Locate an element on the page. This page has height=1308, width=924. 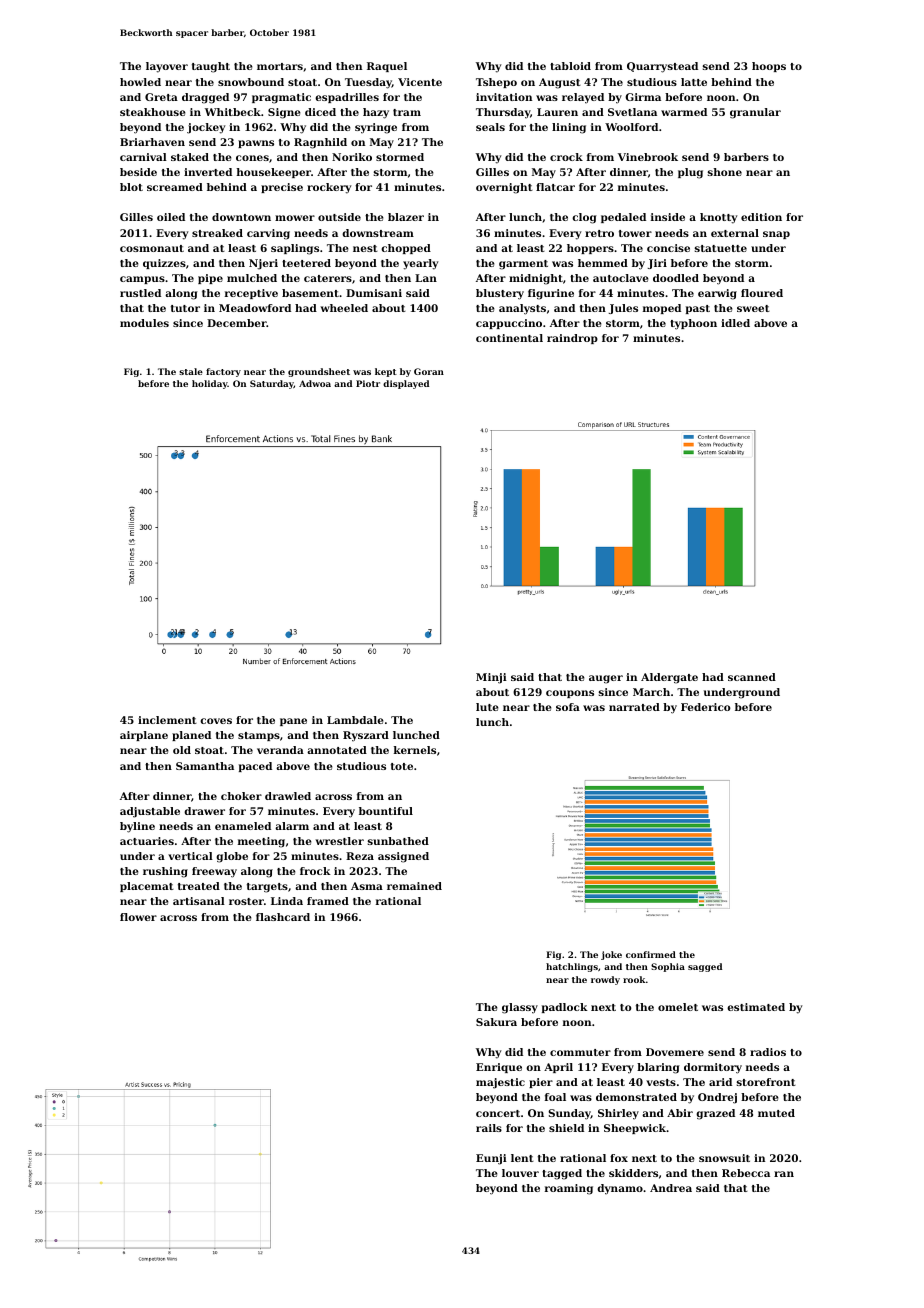
modules is located at coordinates (144, 323).
